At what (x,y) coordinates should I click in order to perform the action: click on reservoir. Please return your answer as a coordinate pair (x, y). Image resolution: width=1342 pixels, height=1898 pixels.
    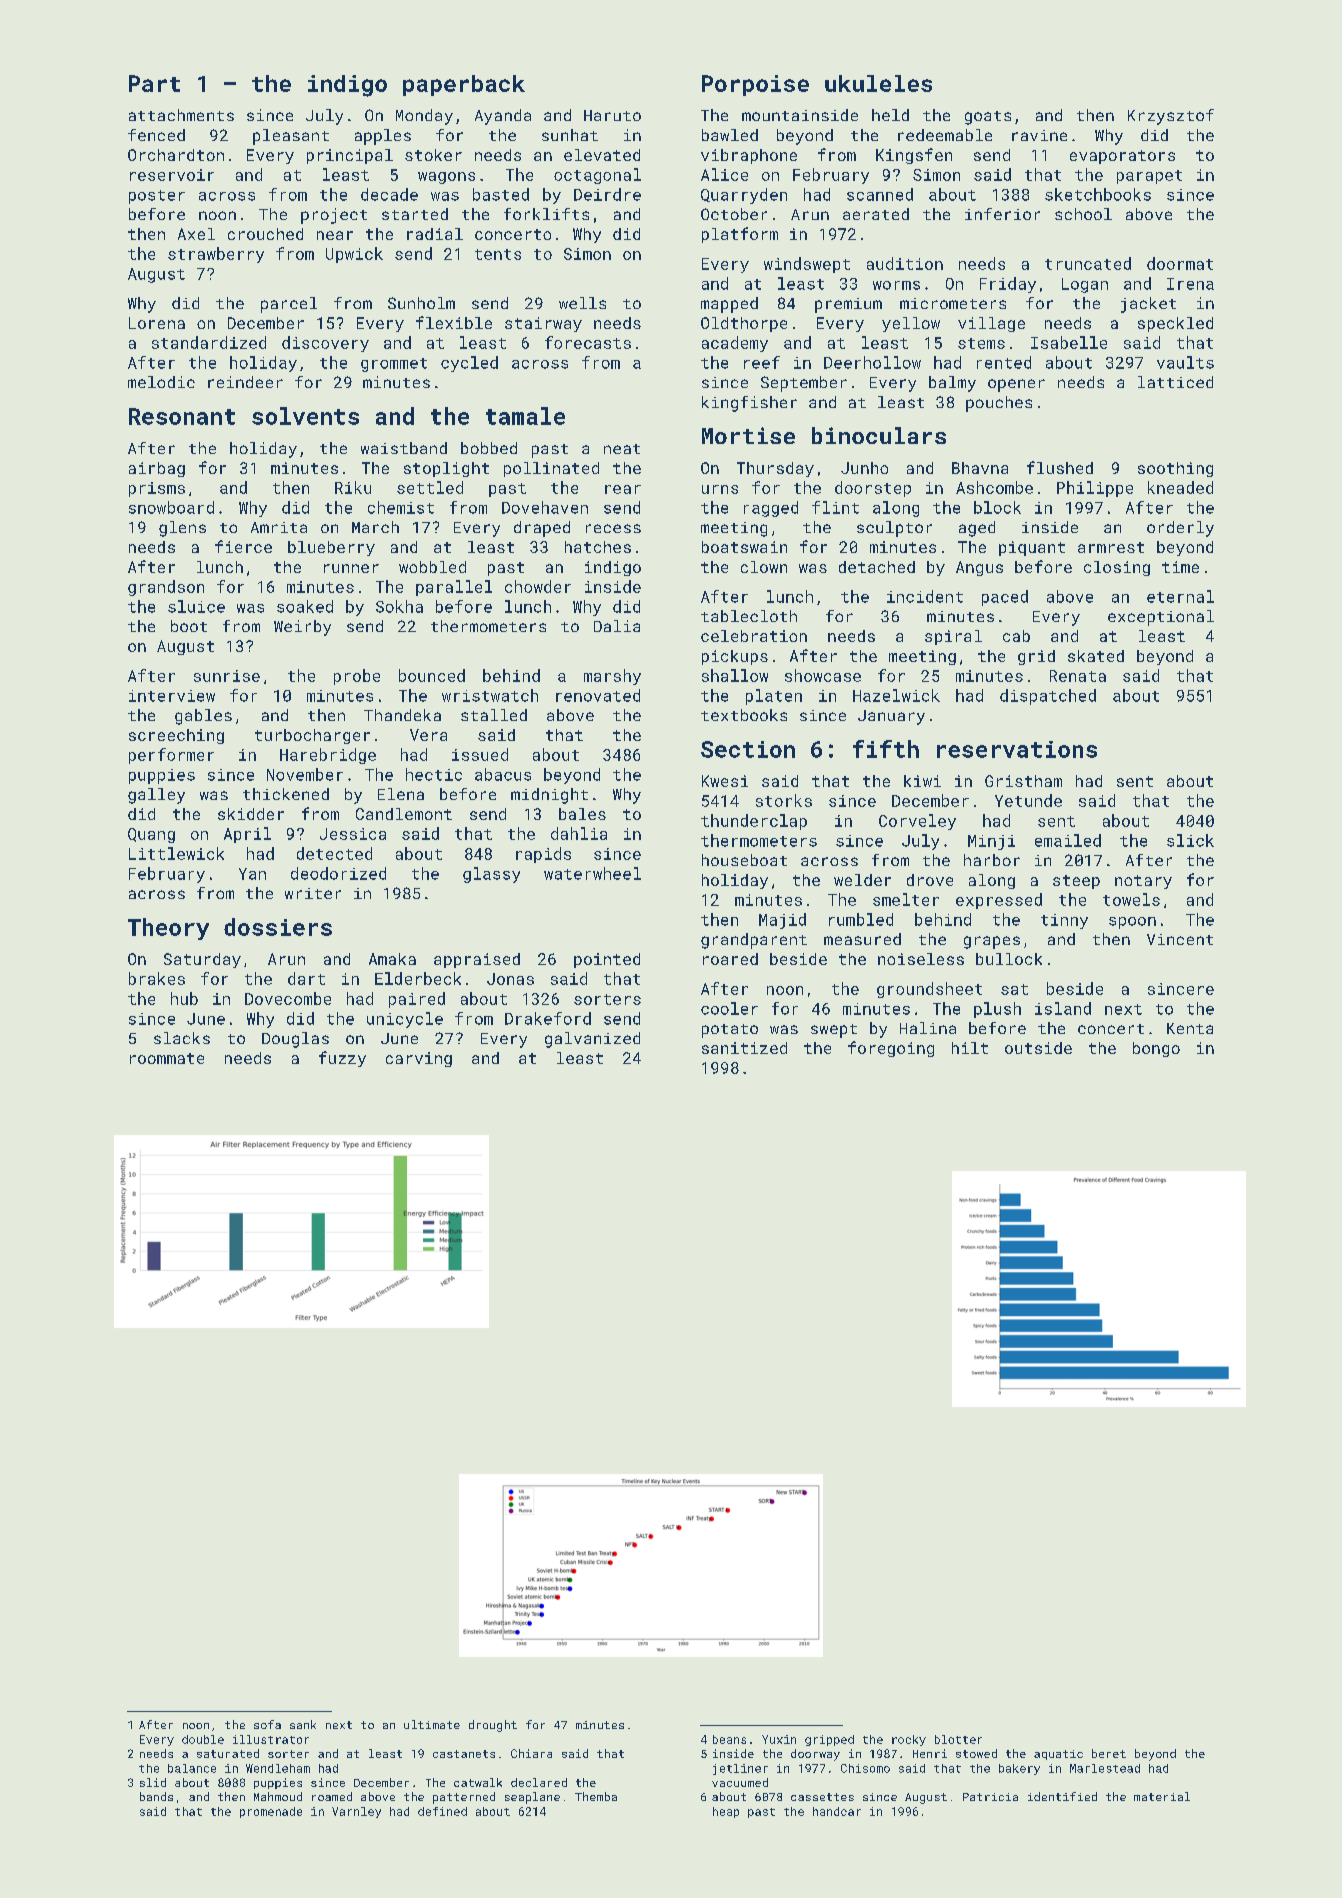
    Looking at the image, I should click on (172, 175).
